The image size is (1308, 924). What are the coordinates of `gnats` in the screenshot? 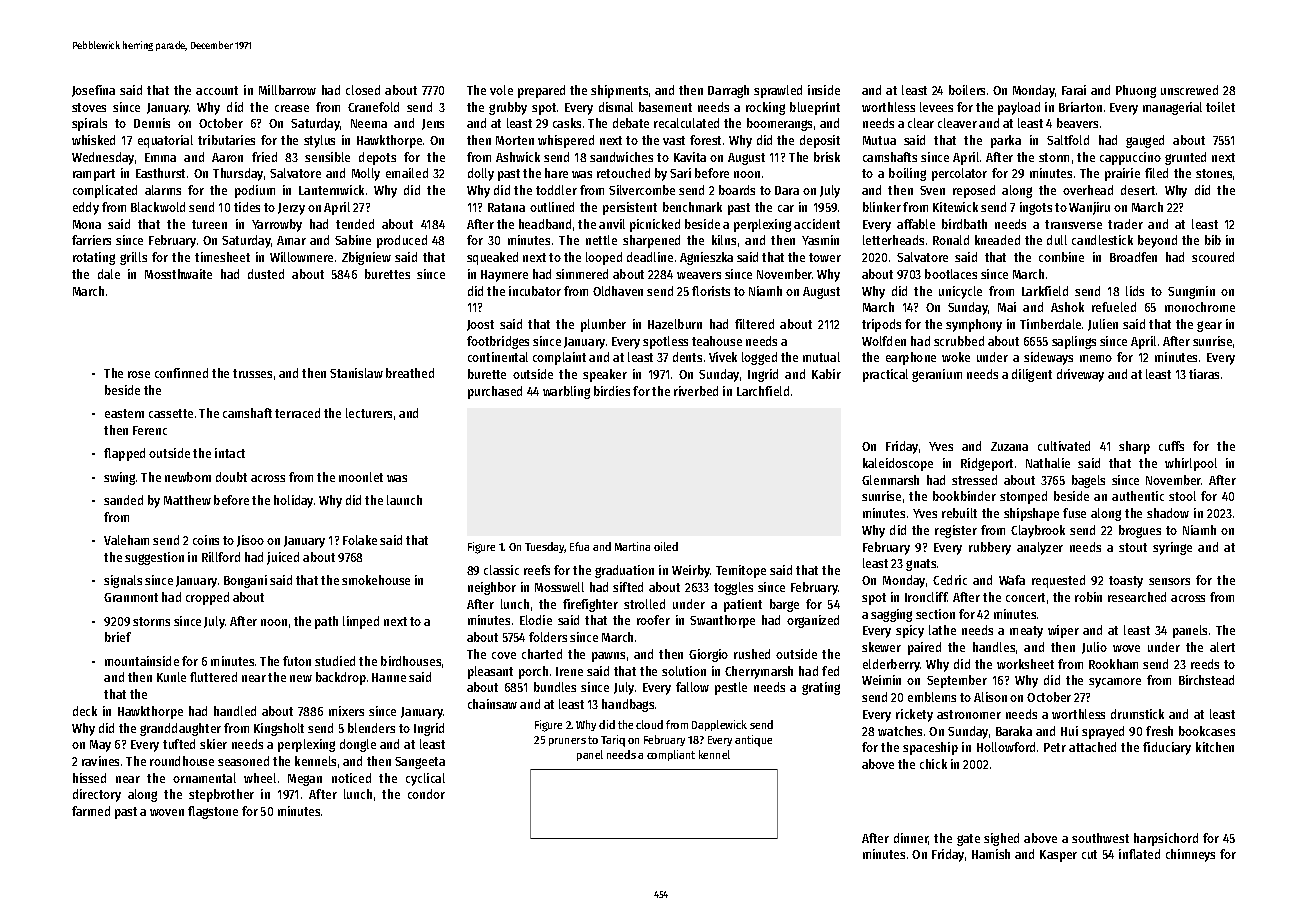 It's located at (921, 565).
